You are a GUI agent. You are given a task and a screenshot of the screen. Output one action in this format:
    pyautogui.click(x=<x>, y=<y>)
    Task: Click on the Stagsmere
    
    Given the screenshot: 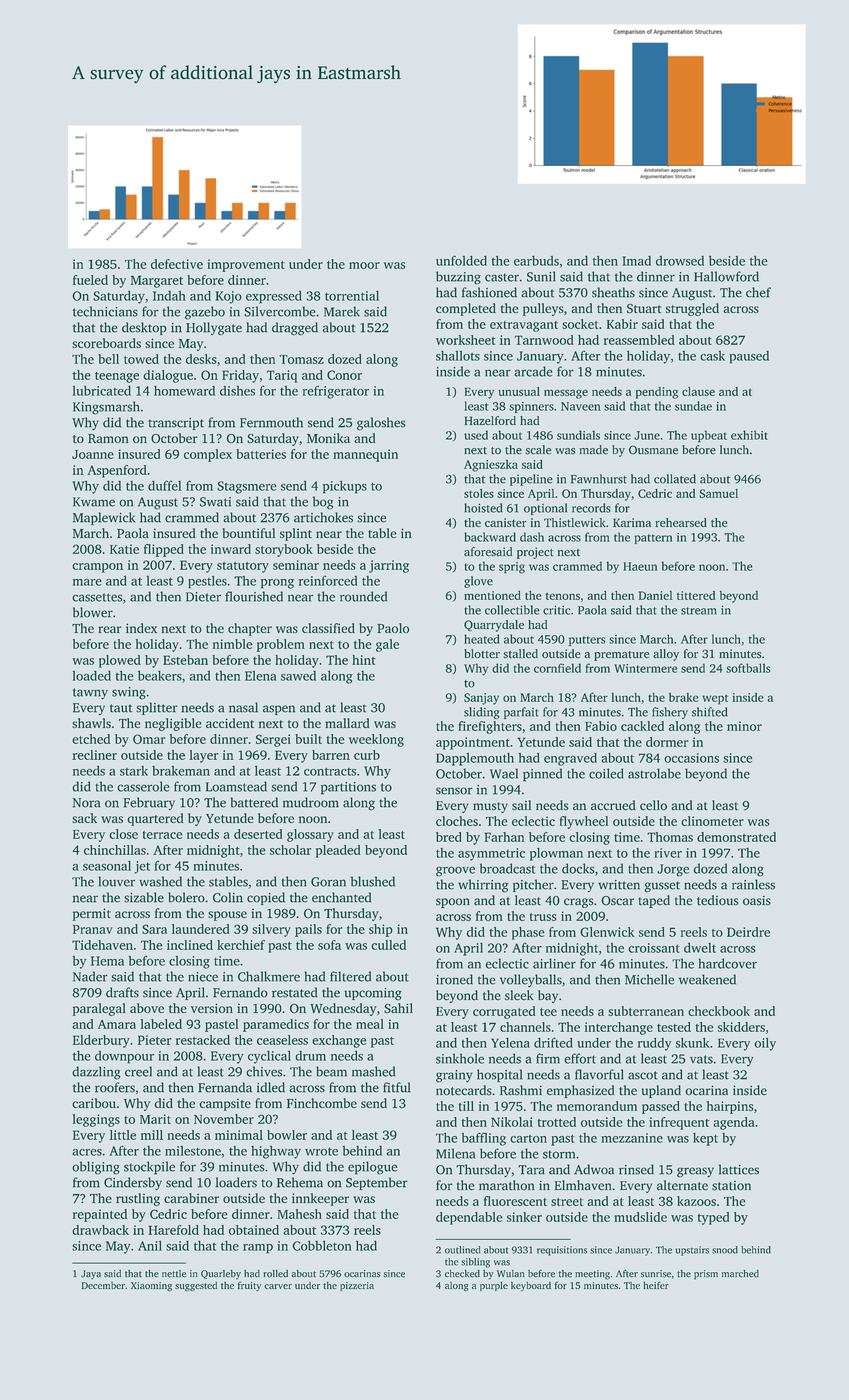 What is the action you would take?
    pyautogui.click(x=247, y=487)
